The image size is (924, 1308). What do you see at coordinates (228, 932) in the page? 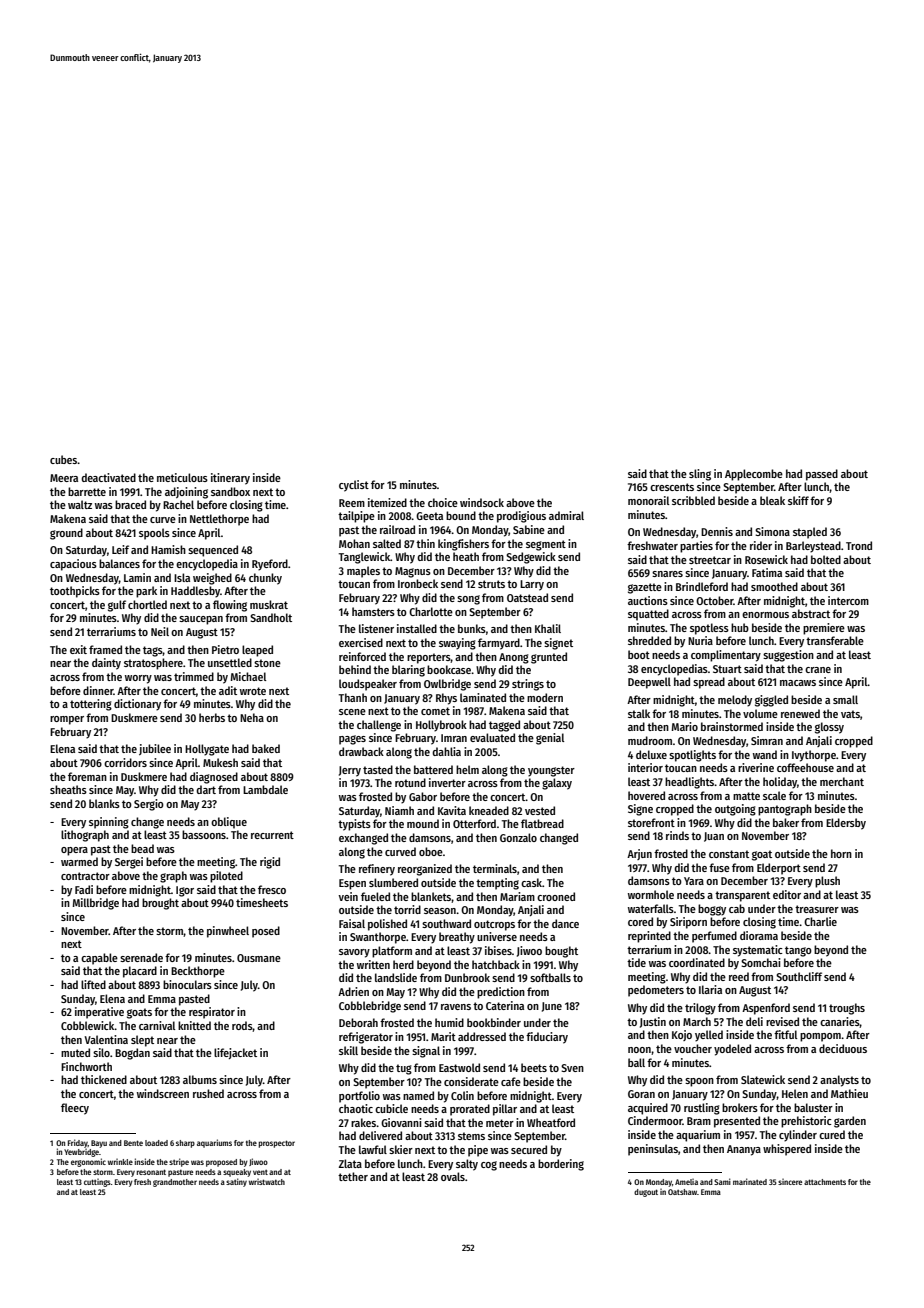
I see `pinwheel` at bounding box center [228, 932].
